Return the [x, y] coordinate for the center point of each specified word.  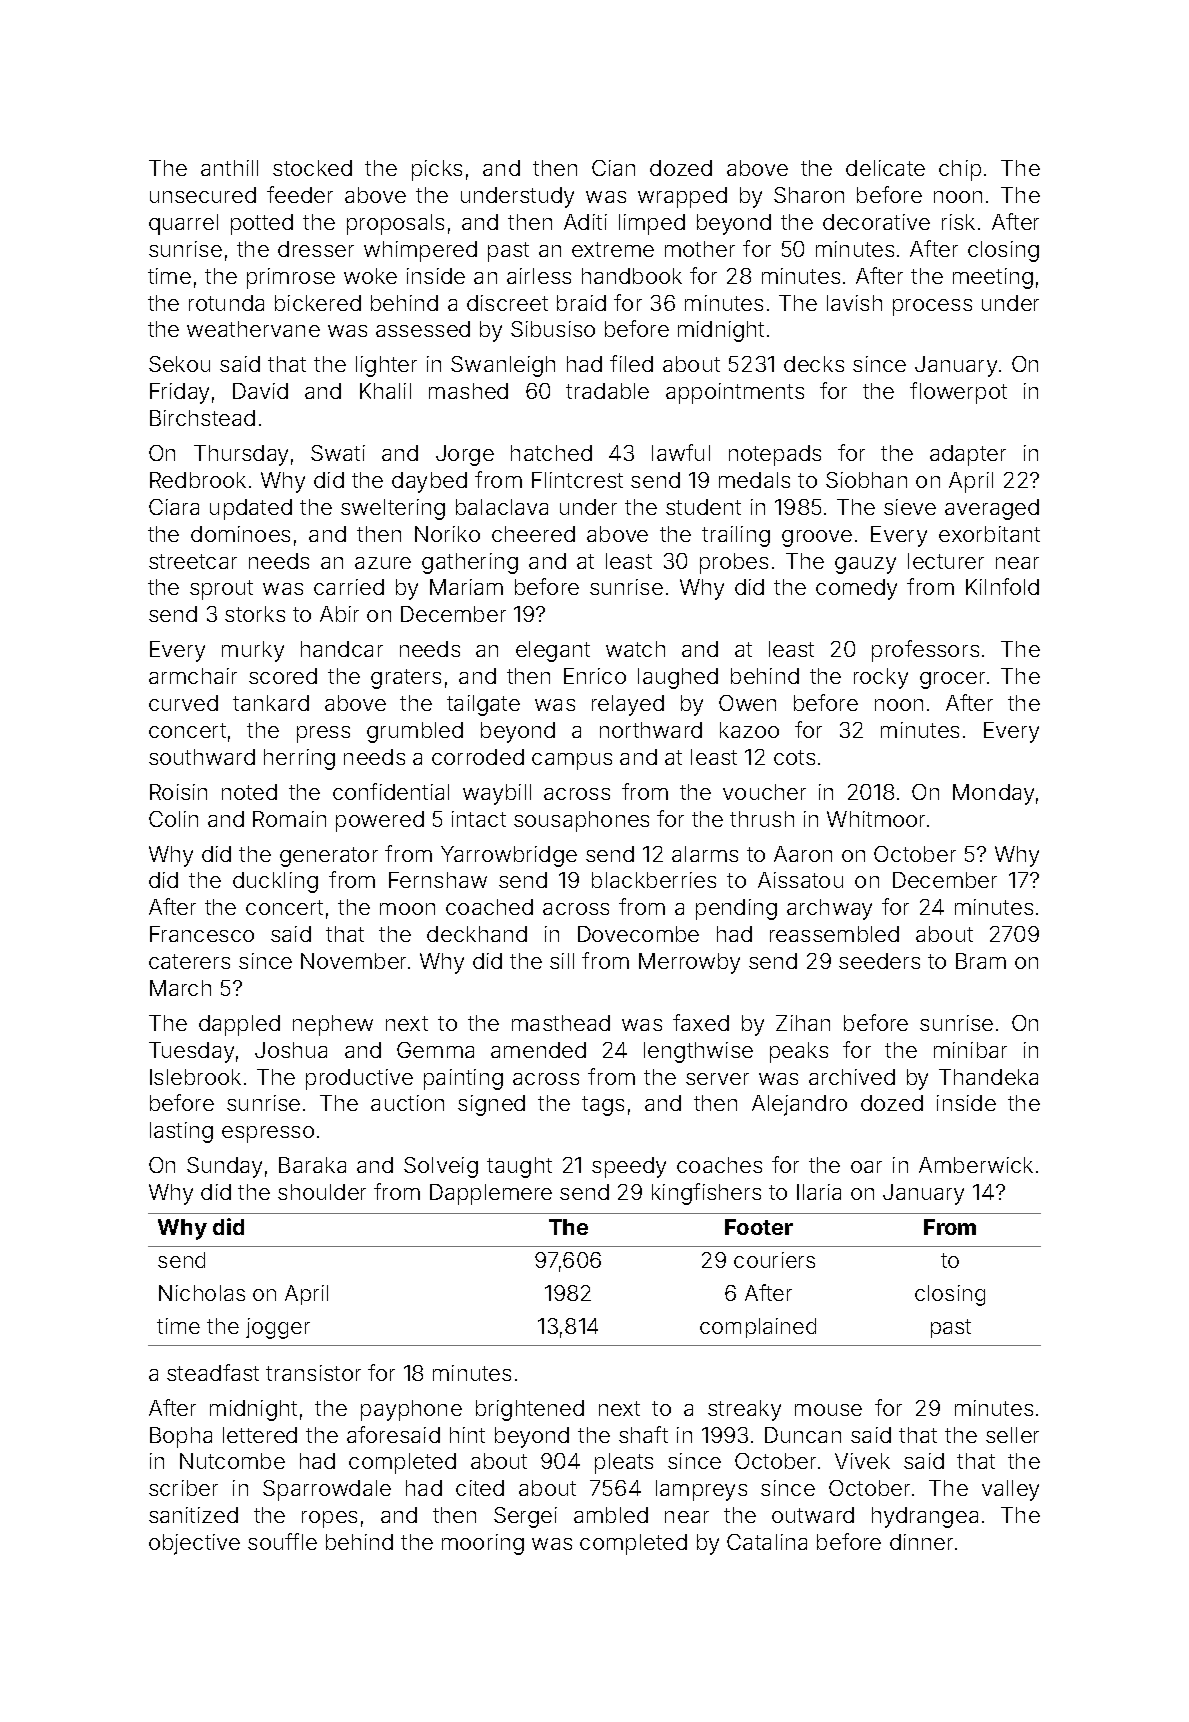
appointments [735, 393]
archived [852, 1077]
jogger [278, 1328]
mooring [483, 1544]
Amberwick [976, 1165]
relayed [628, 705]
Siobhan [866, 480]
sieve [910, 507]
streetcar [193, 561]
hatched [551, 453]
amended [538, 1050]
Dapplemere [491, 1194]
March [180, 988]
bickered [318, 303]
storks [255, 614]
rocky [881, 678]
